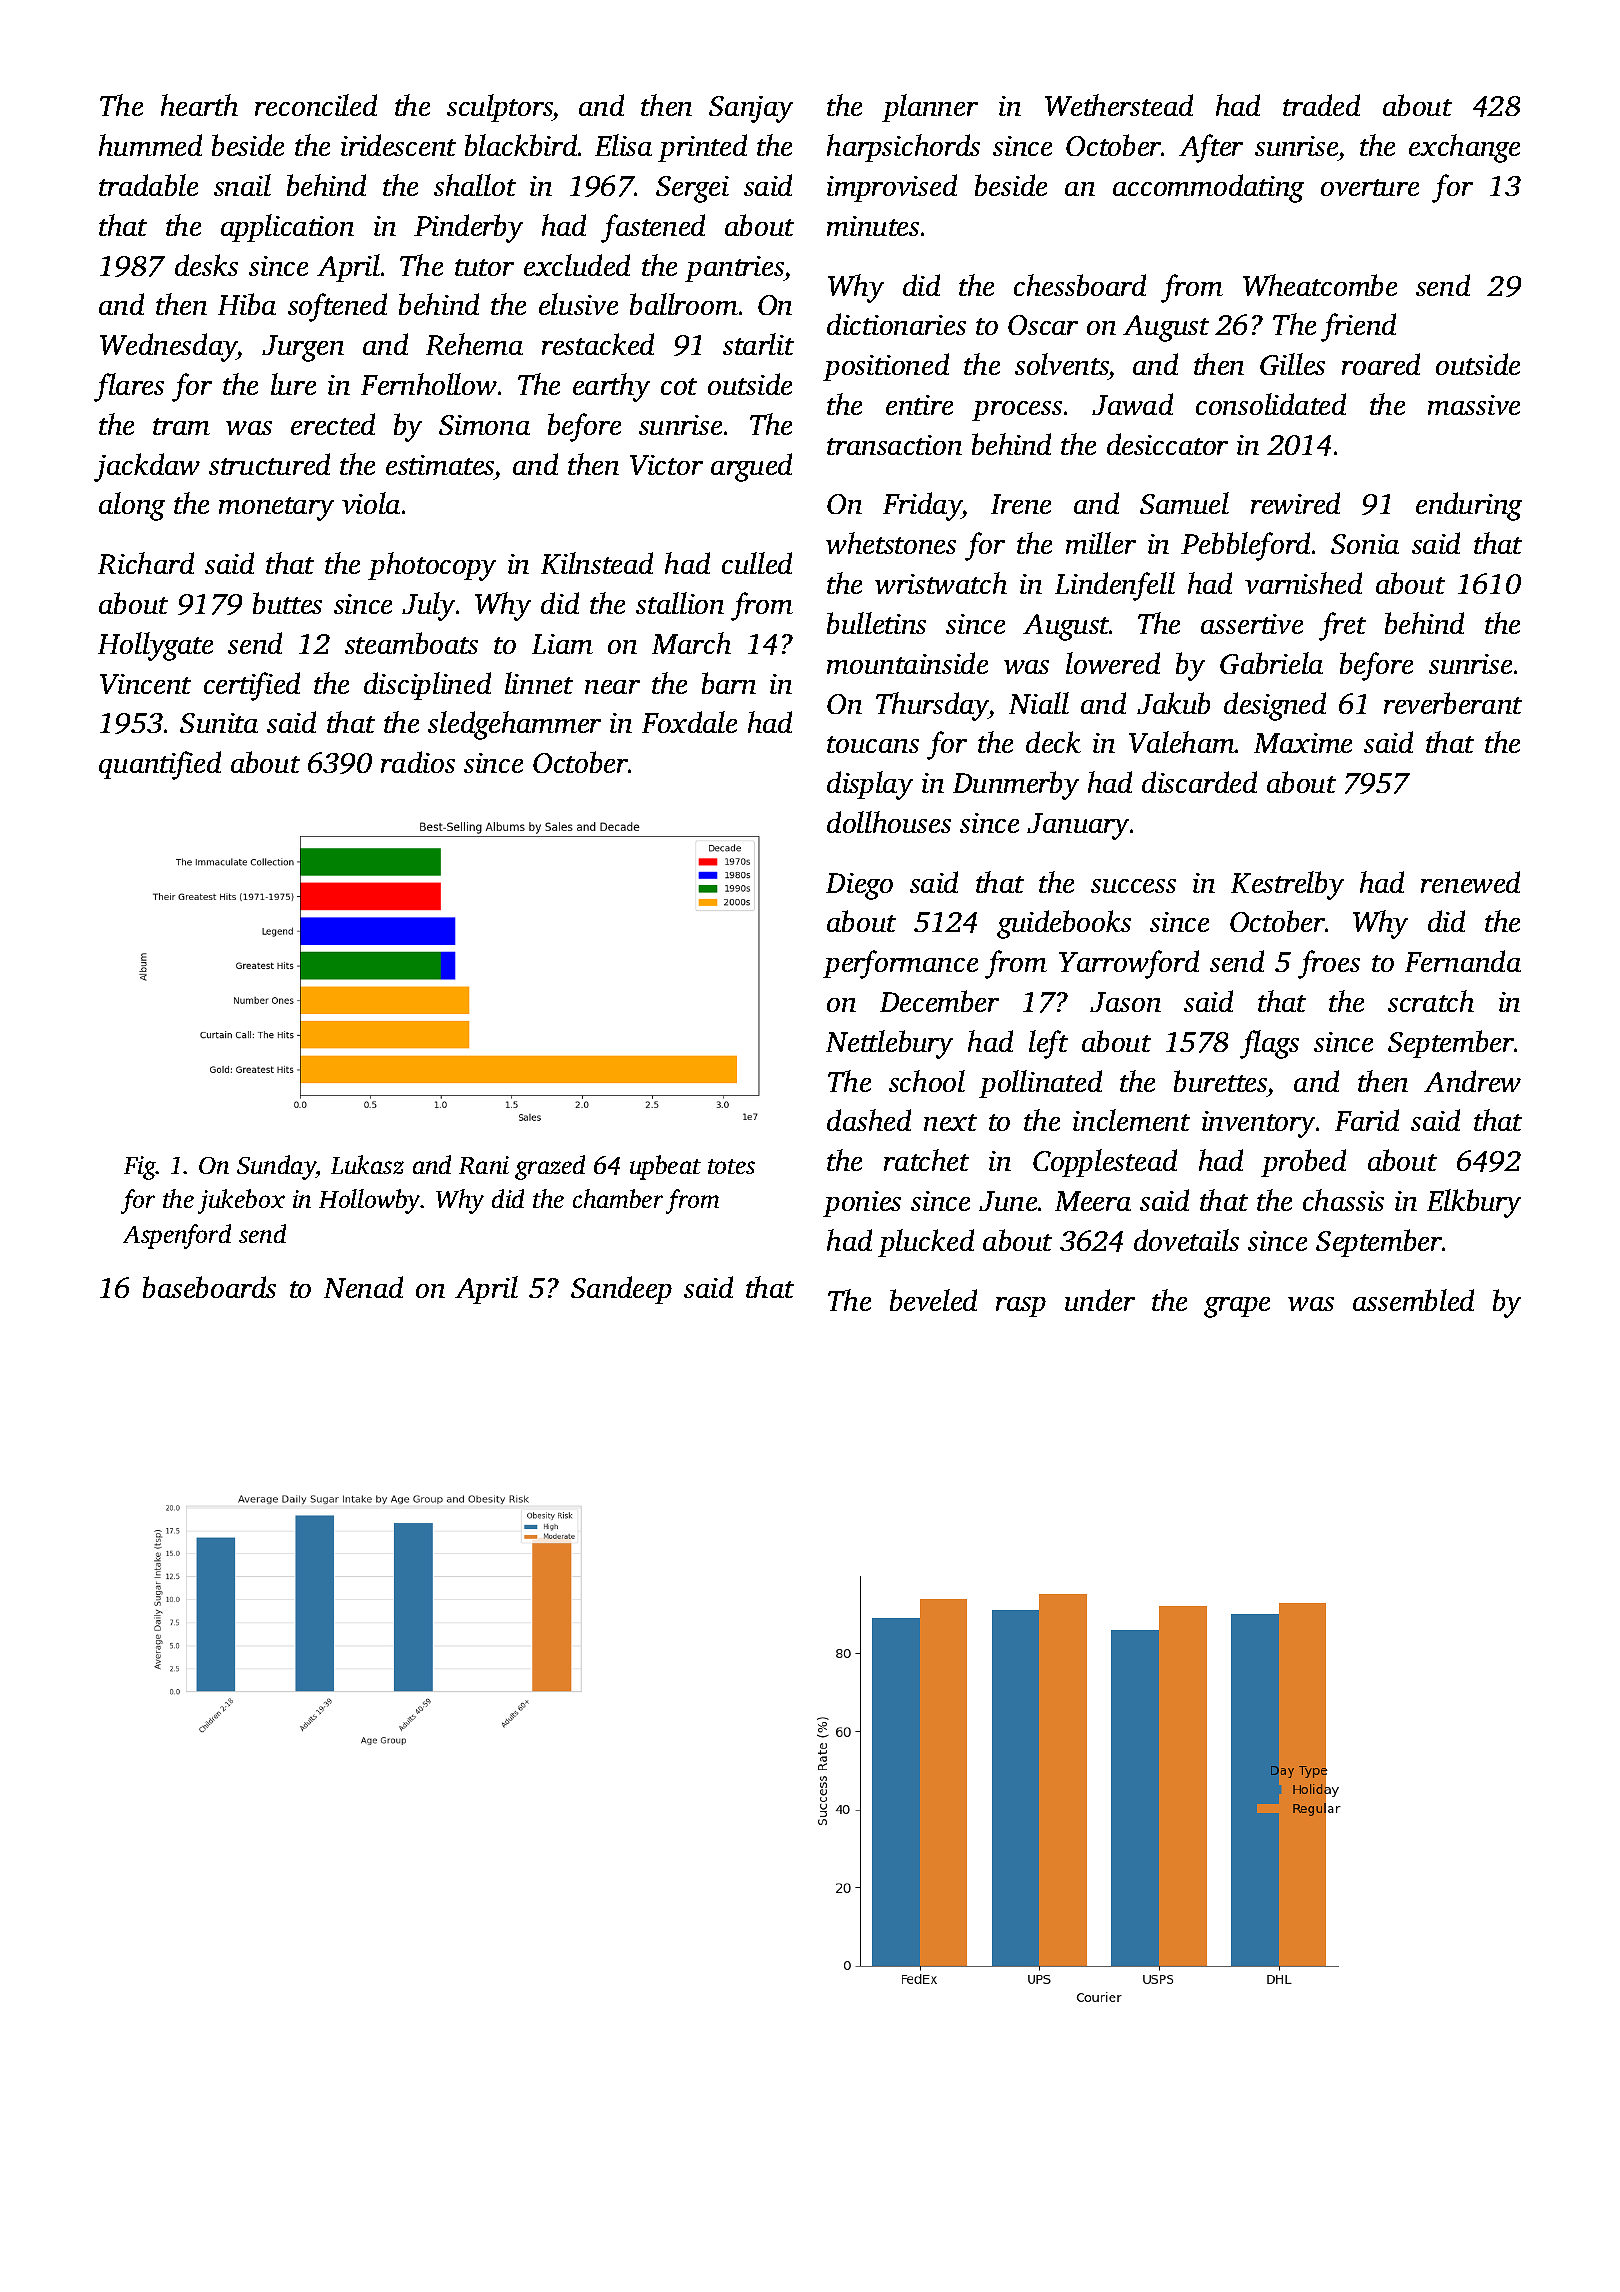 The width and height of the screenshot is (1620, 2292). What do you see at coordinates (287, 603) in the screenshot?
I see `buttes` at bounding box center [287, 603].
